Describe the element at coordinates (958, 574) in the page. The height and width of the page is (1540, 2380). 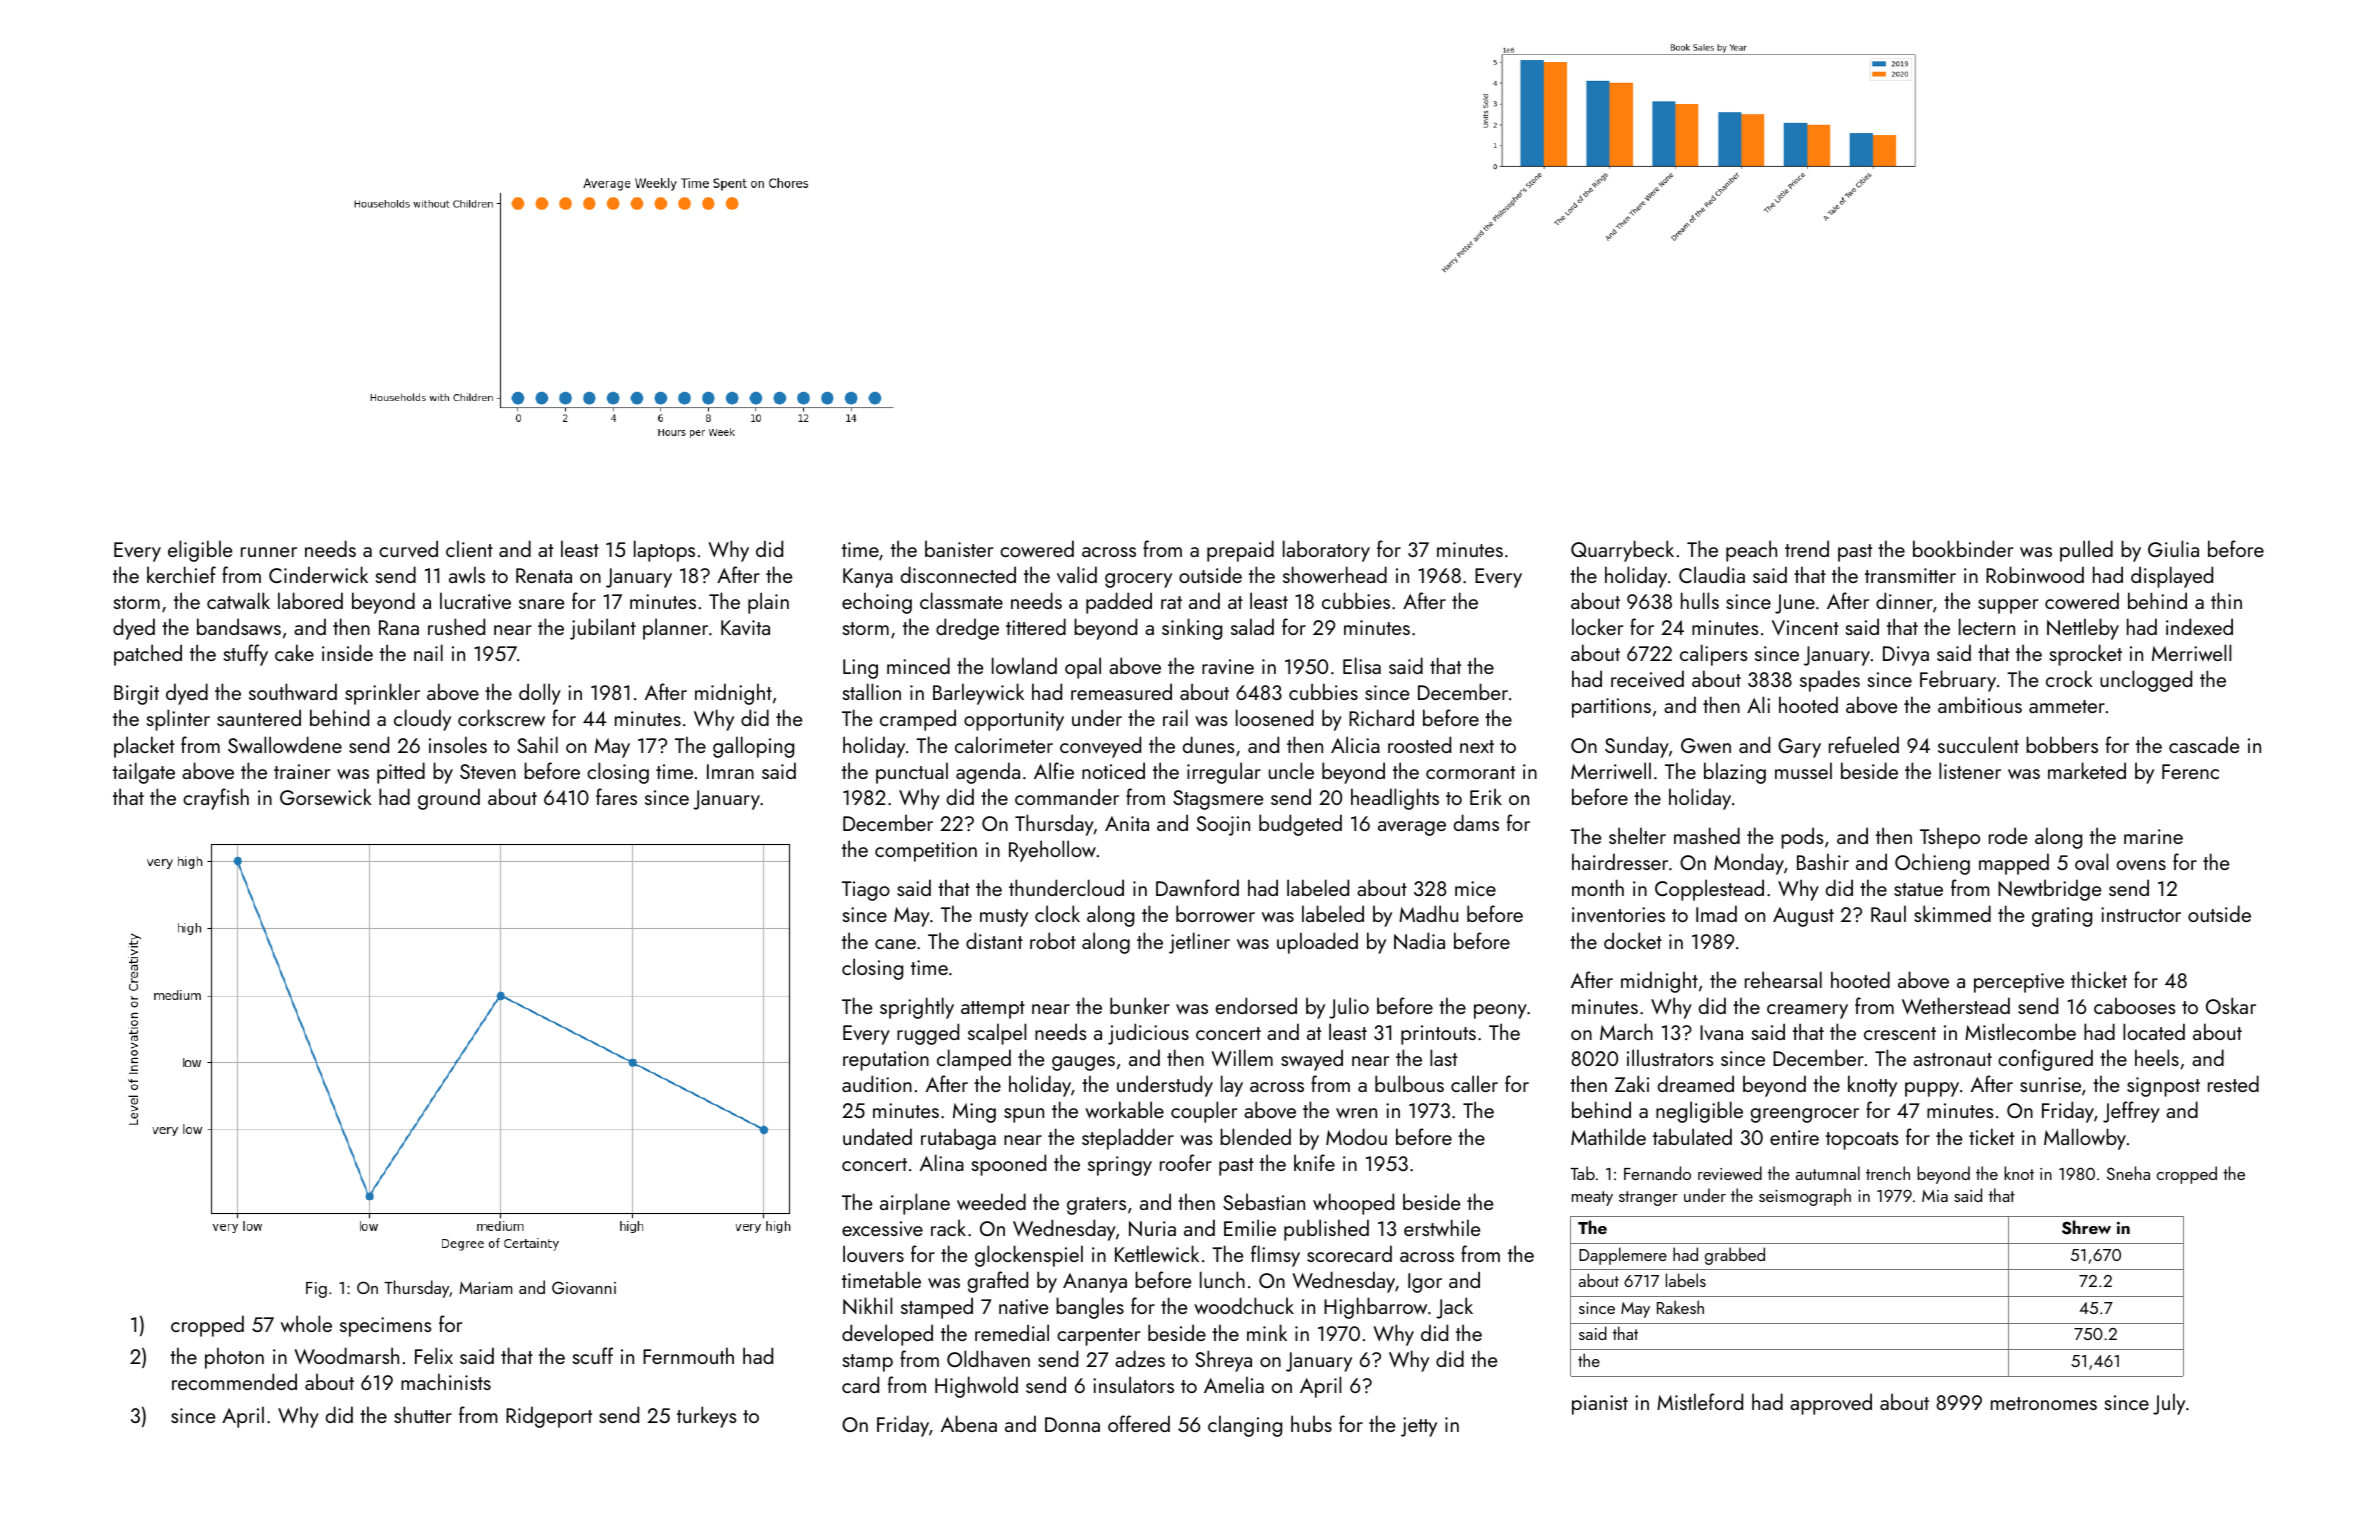
I see `disconnected` at that location.
